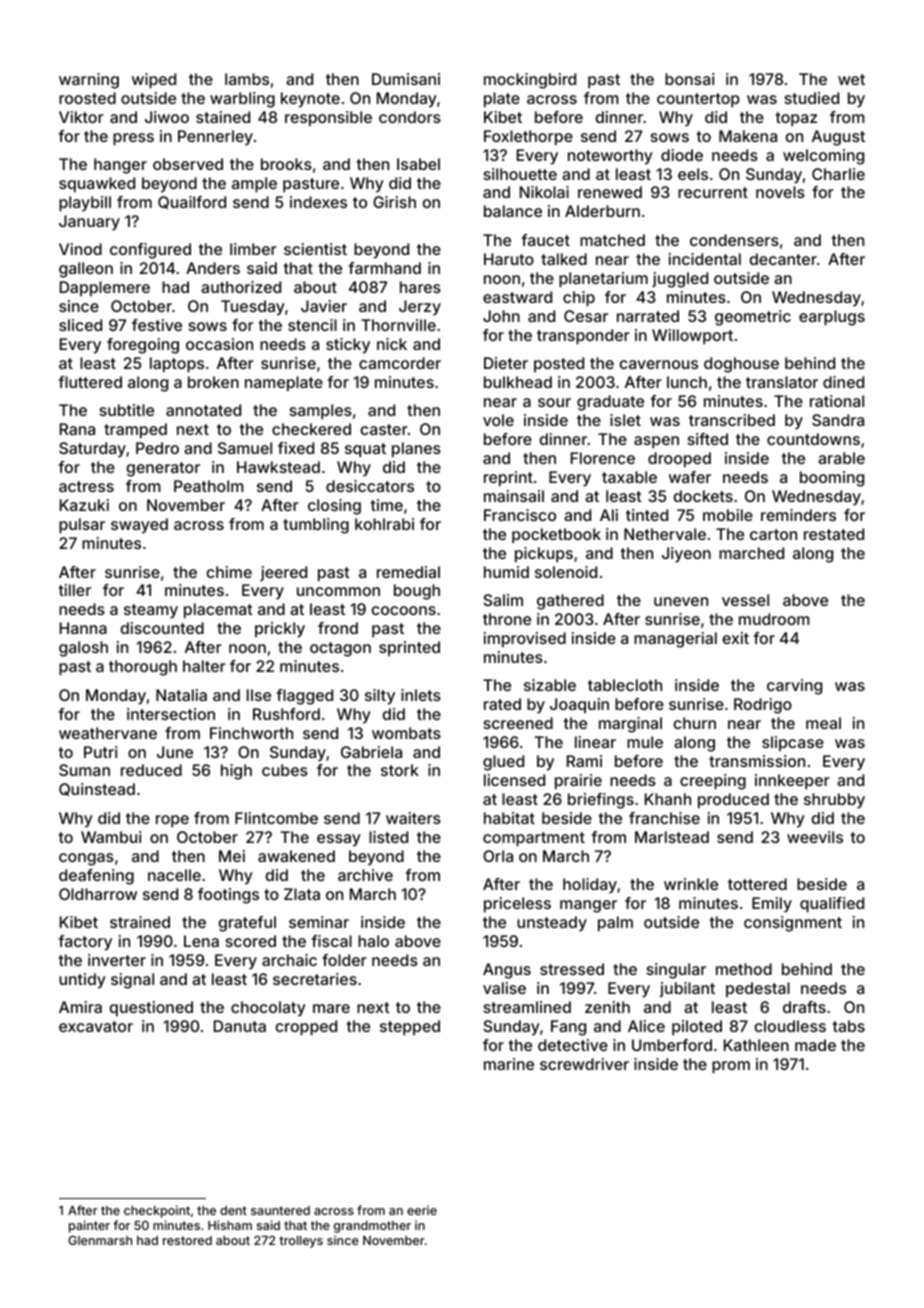  What do you see at coordinates (100, 752) in the document?
I see `Putri` at bounding box center [100, 752].
